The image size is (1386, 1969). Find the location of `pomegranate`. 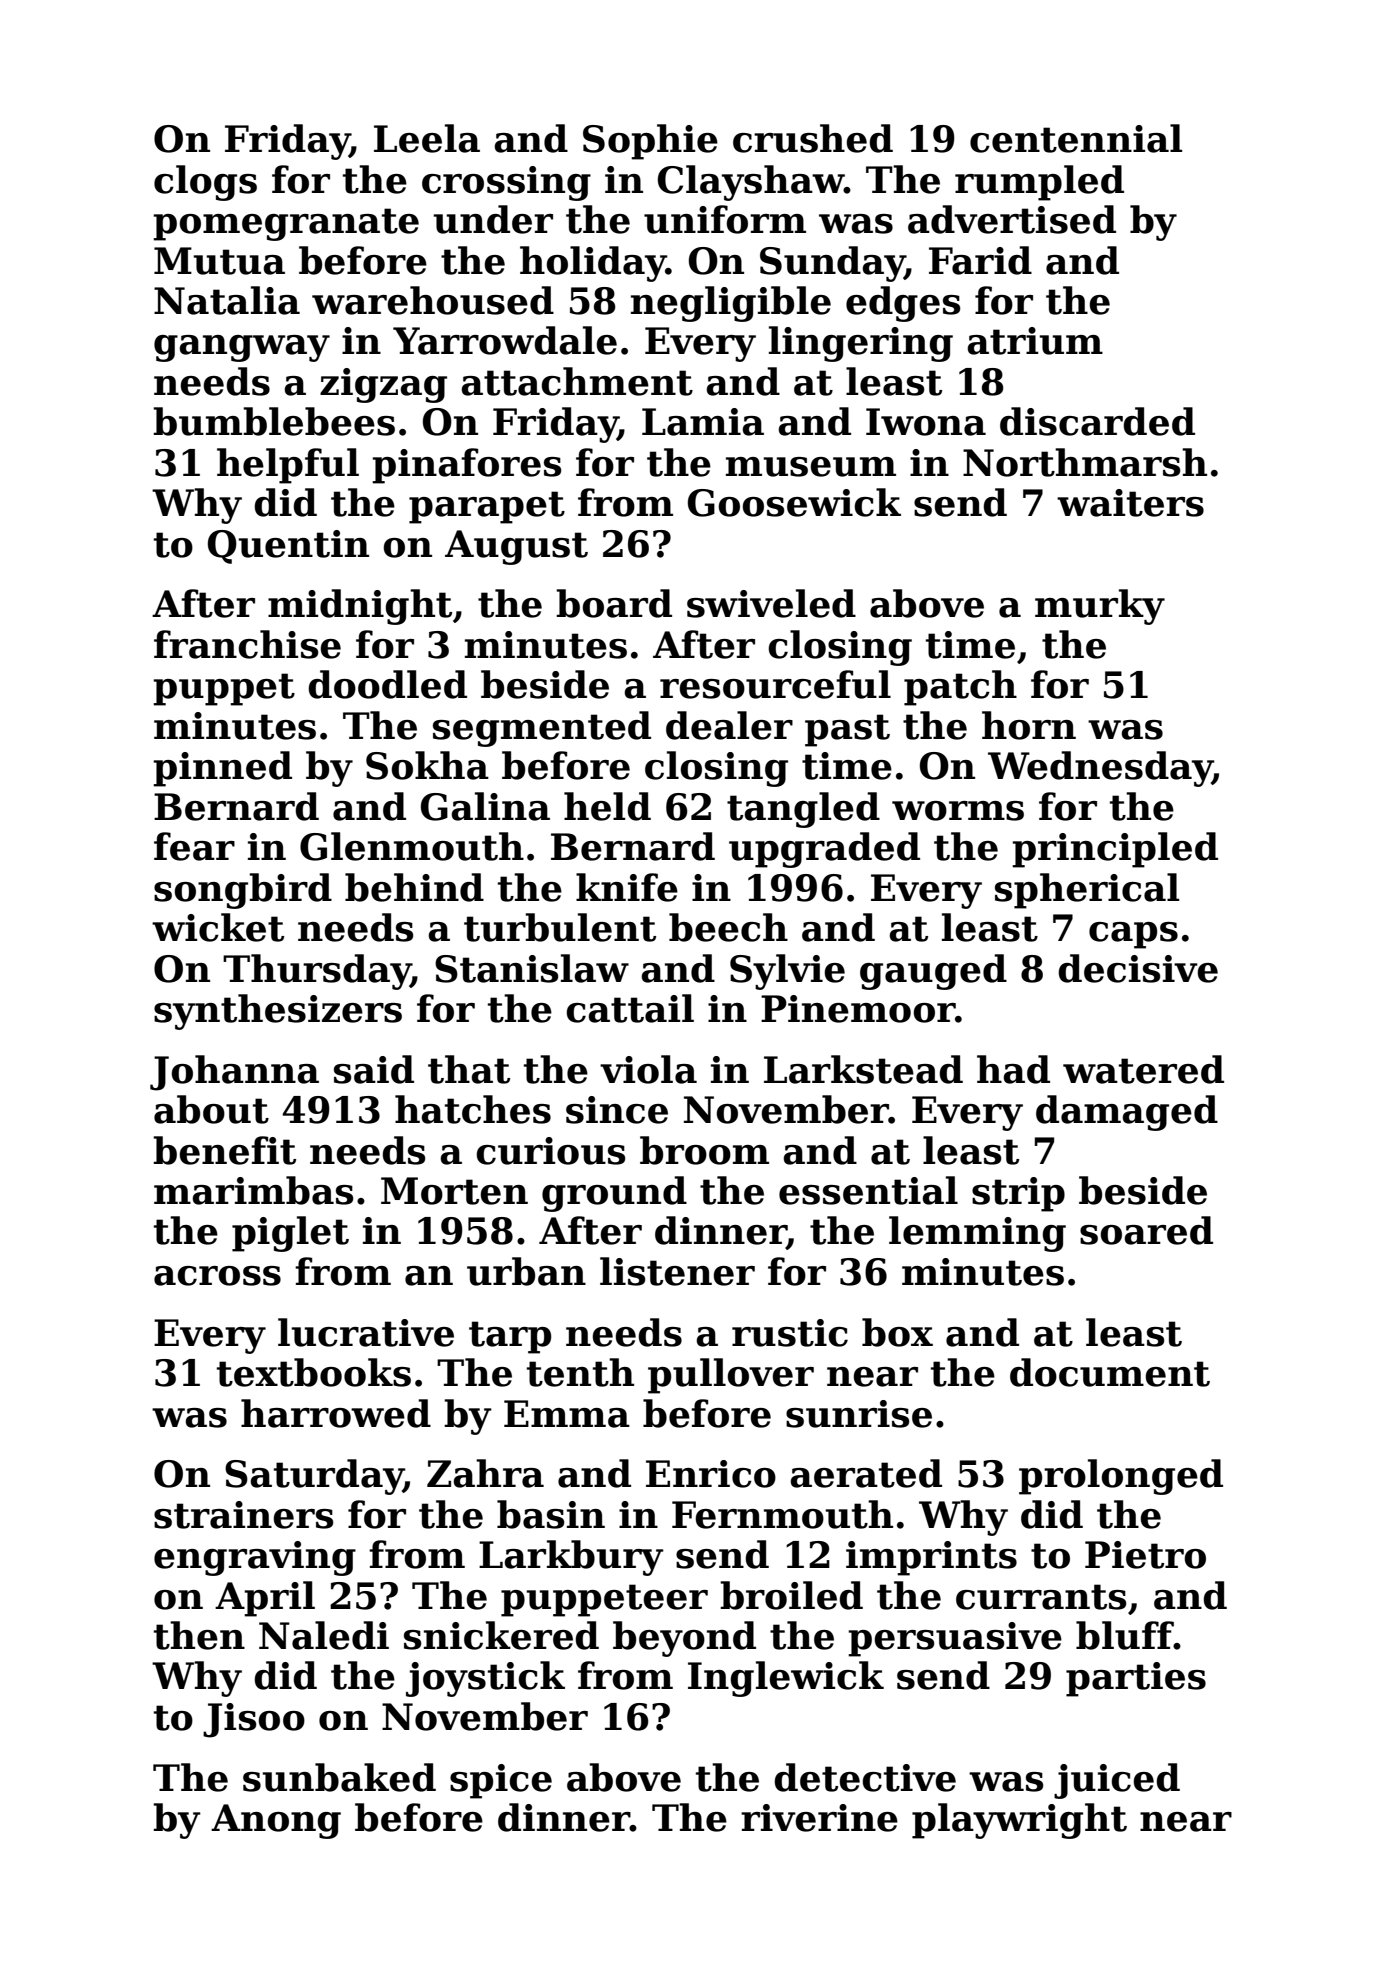

pomegranate is located at coordinates (286, 224).
